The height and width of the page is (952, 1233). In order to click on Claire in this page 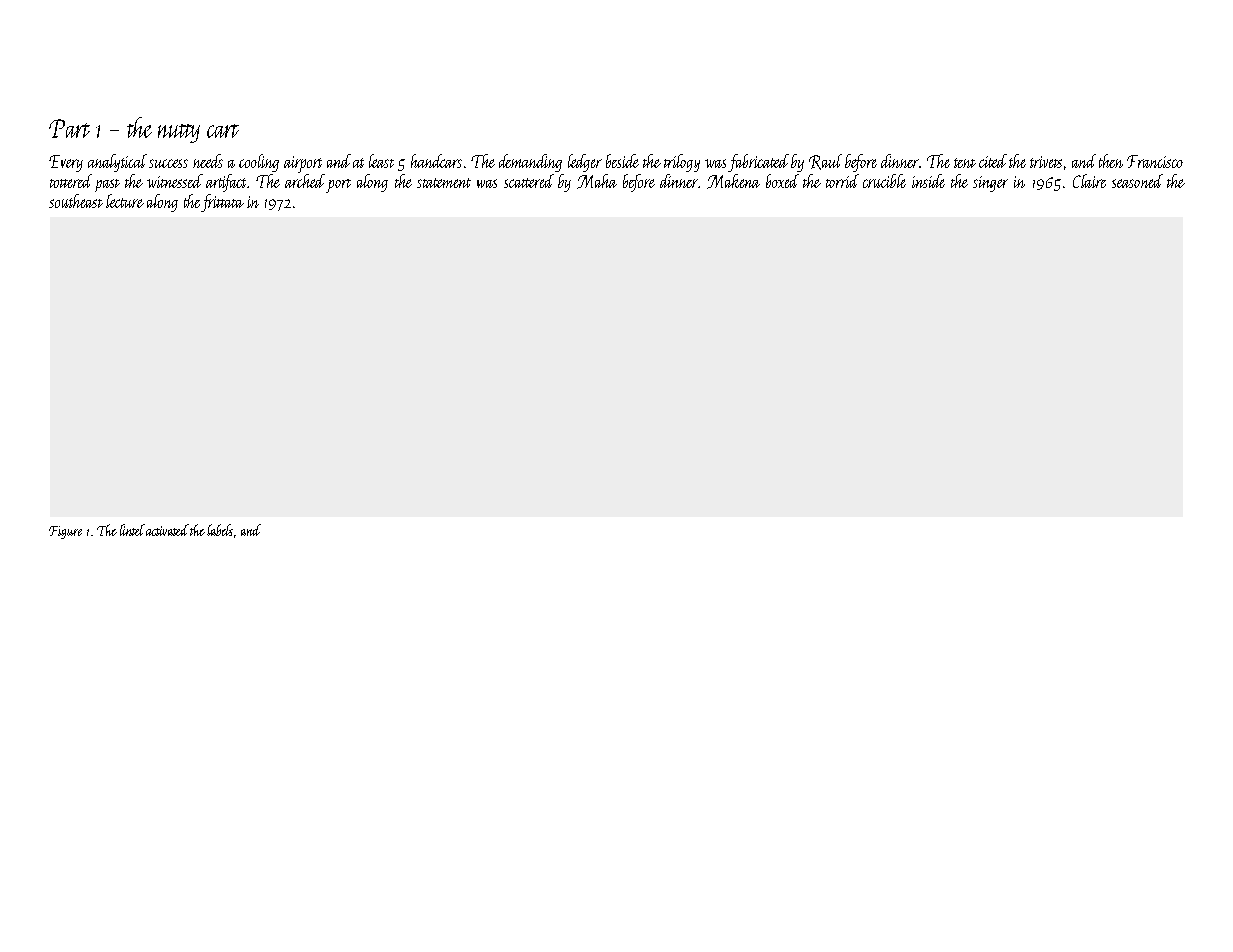, I will do `click(1089, 181)`.
